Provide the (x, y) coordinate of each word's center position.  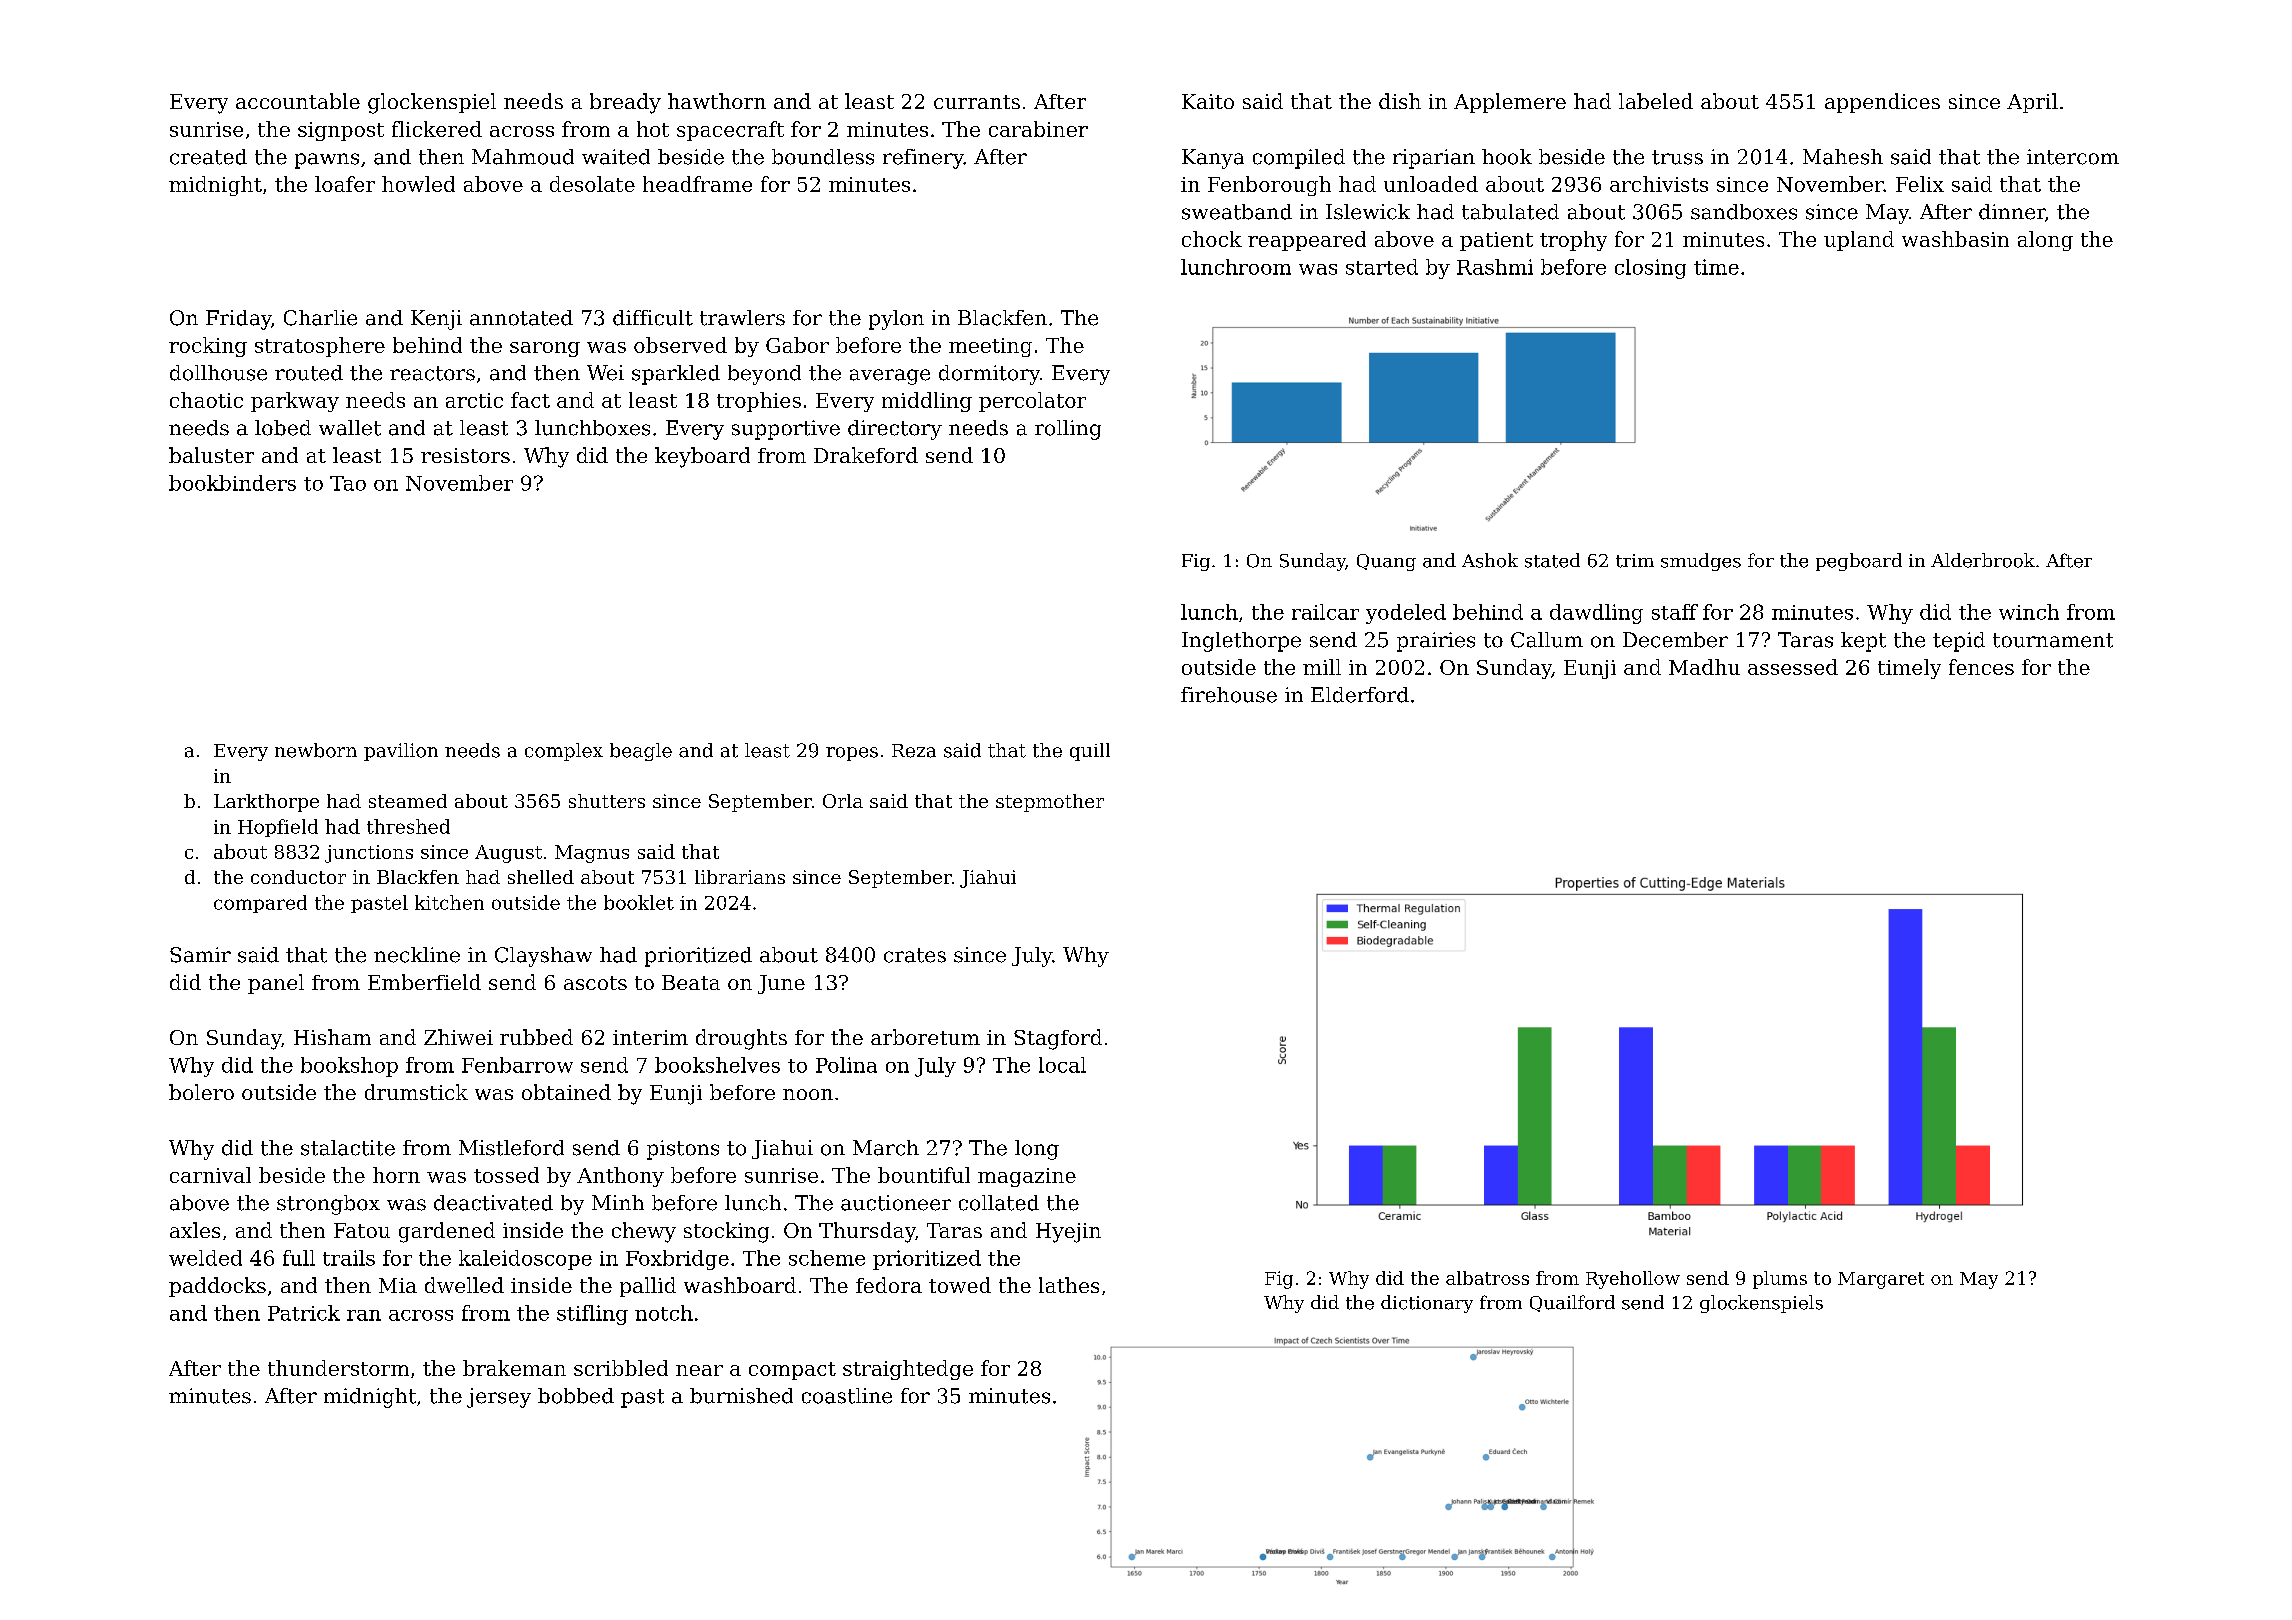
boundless (823, 157)
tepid (1959, 642)
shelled (541, 877)
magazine (1027, 1177)
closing (1650, 269)
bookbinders (232, 483)
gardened (447, 1232)
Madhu (1704, 667)
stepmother (1050, 803)
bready (625, 103)
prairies (1436, 642)
